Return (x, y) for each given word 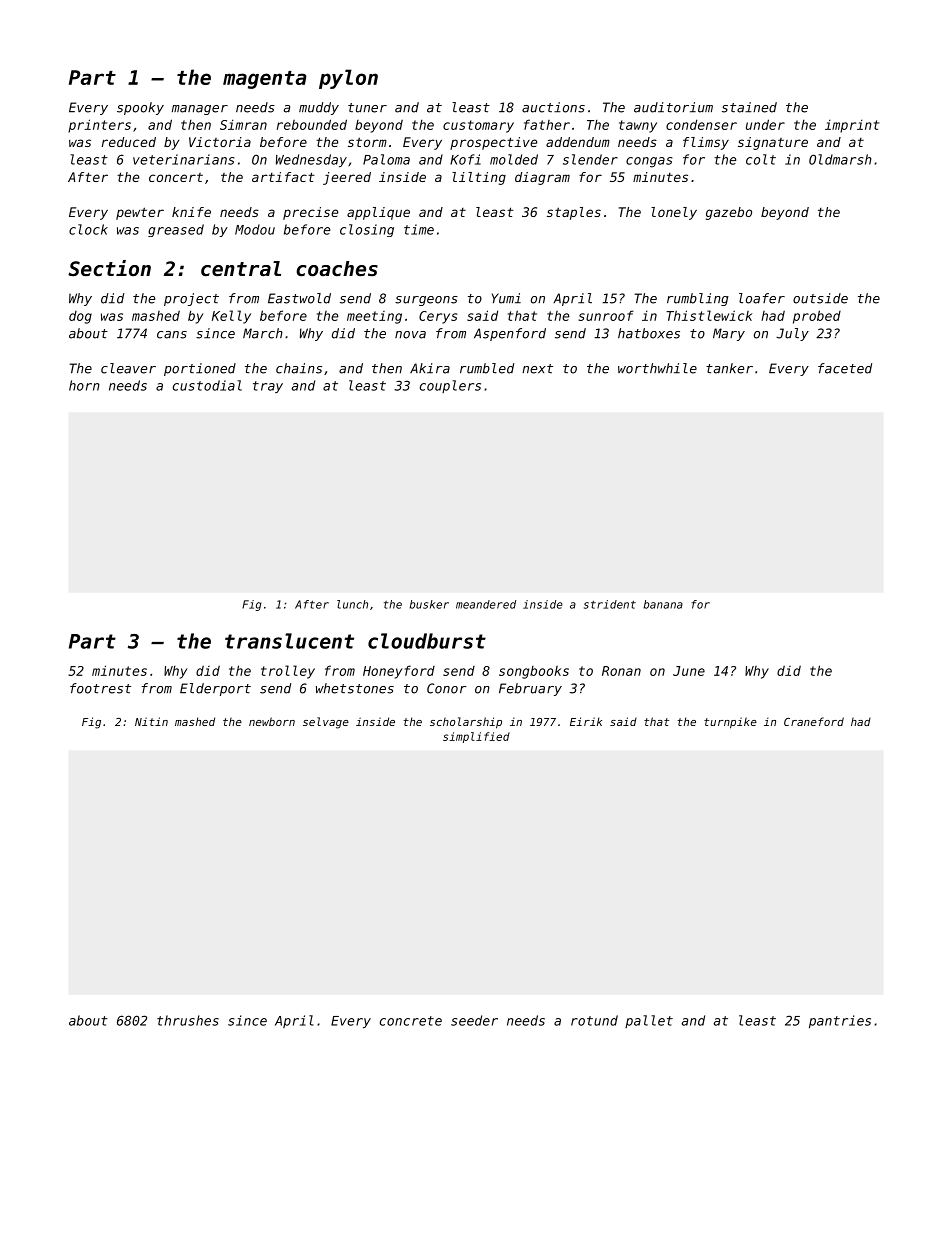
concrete (411, 1021)
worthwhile (657, 368)
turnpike (730, 723)
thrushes (188, 1020)
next (537, 369)
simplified (476, 737)
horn (84, 385)
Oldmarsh (840, 159)
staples (574, 213)
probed (817, 317)
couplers (450, 386)
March (263, 333)
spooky (140, 108)
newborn (272, 721)
